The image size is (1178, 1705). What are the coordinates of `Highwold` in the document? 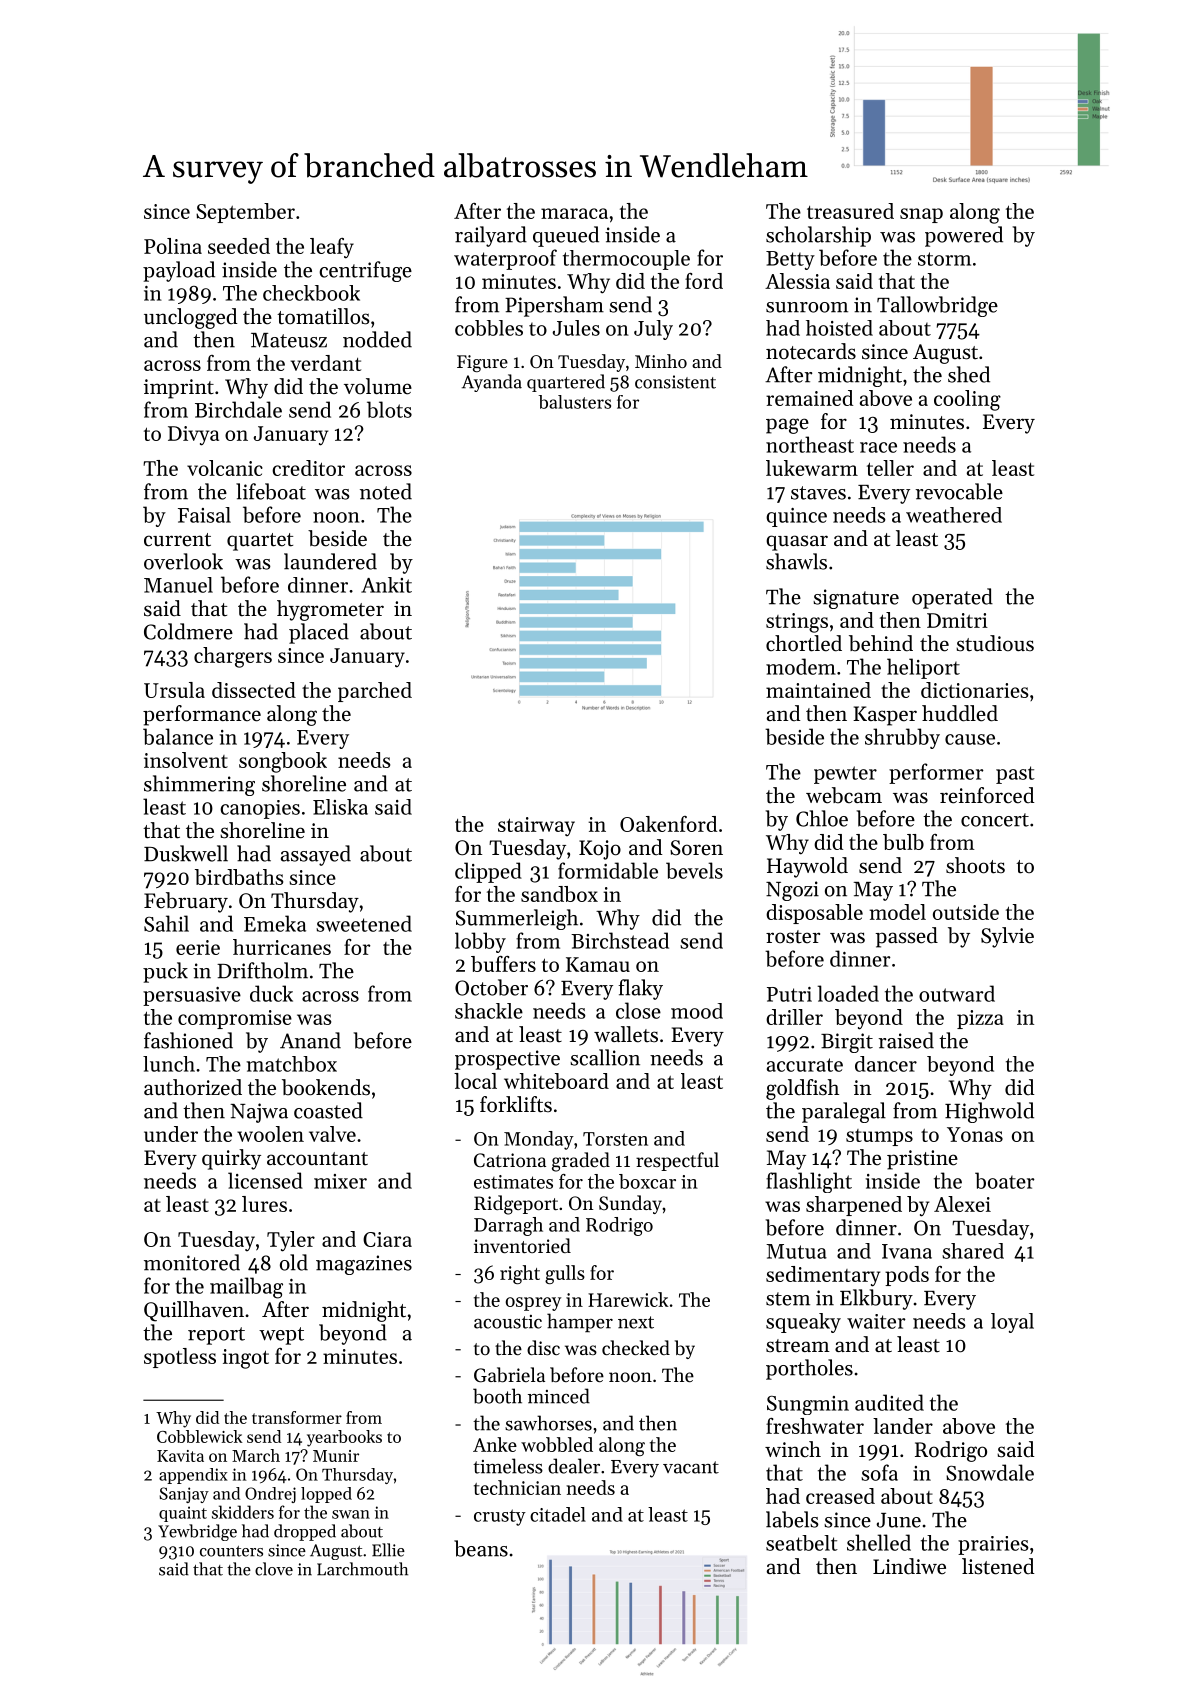 It's located at (989, 1112).
